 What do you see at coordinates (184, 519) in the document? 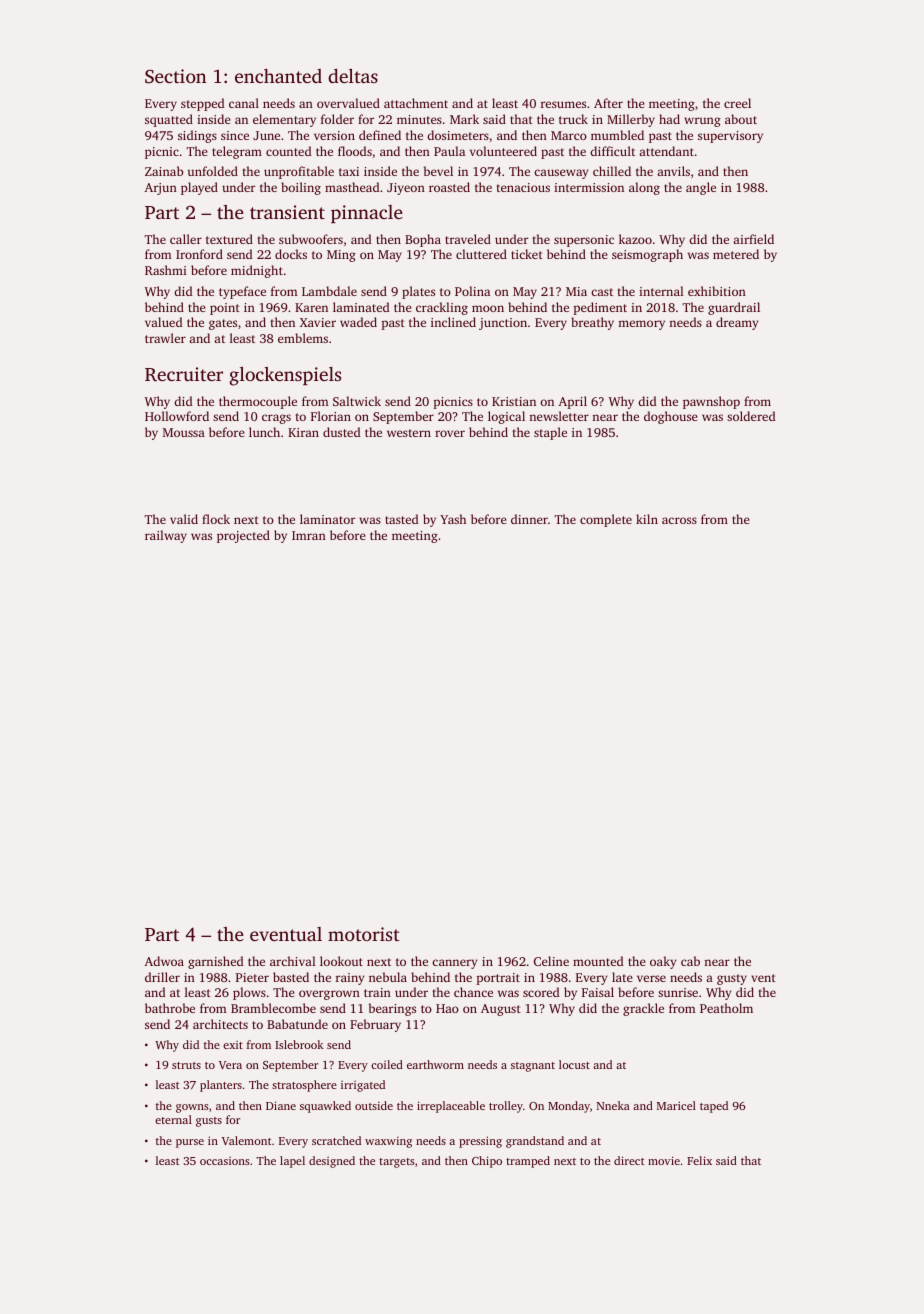
I see `valid` at bounding box center [184, 519].
